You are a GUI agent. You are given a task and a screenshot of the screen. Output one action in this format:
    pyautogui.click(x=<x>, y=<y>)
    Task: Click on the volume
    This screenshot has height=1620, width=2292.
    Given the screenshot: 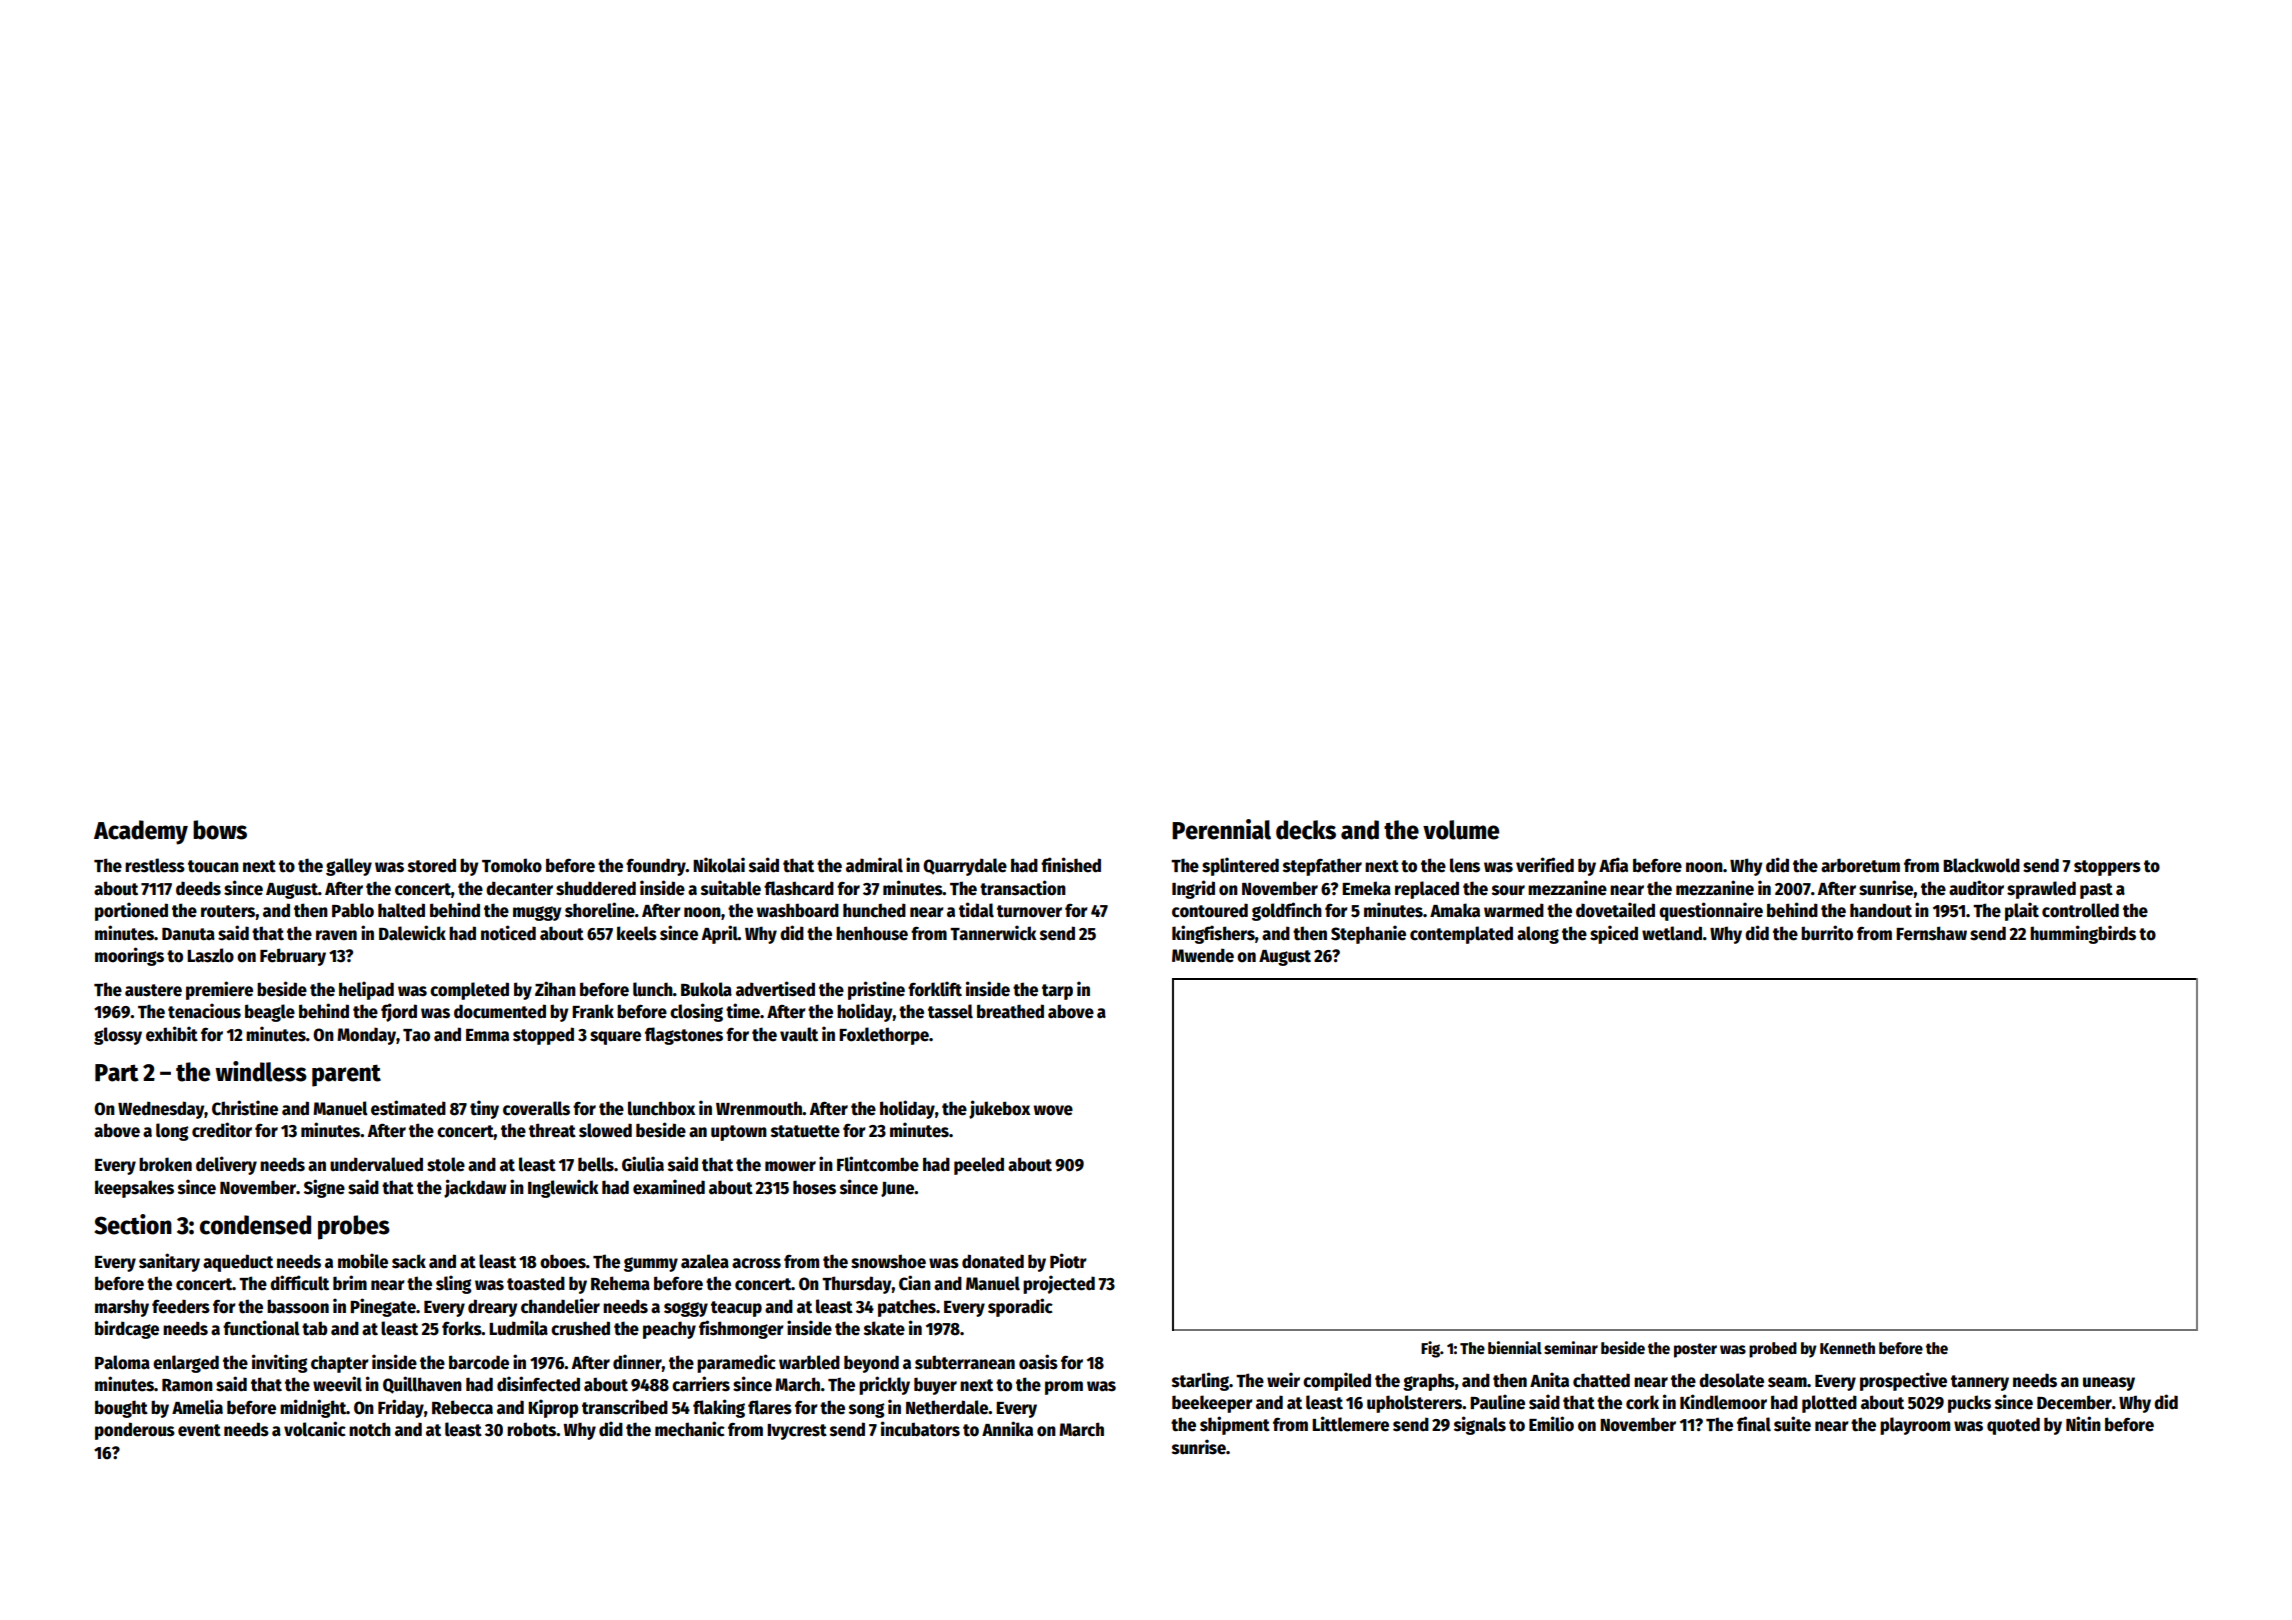 What is the action you would take?
    pyautogui.click(x=1461, y=830)
